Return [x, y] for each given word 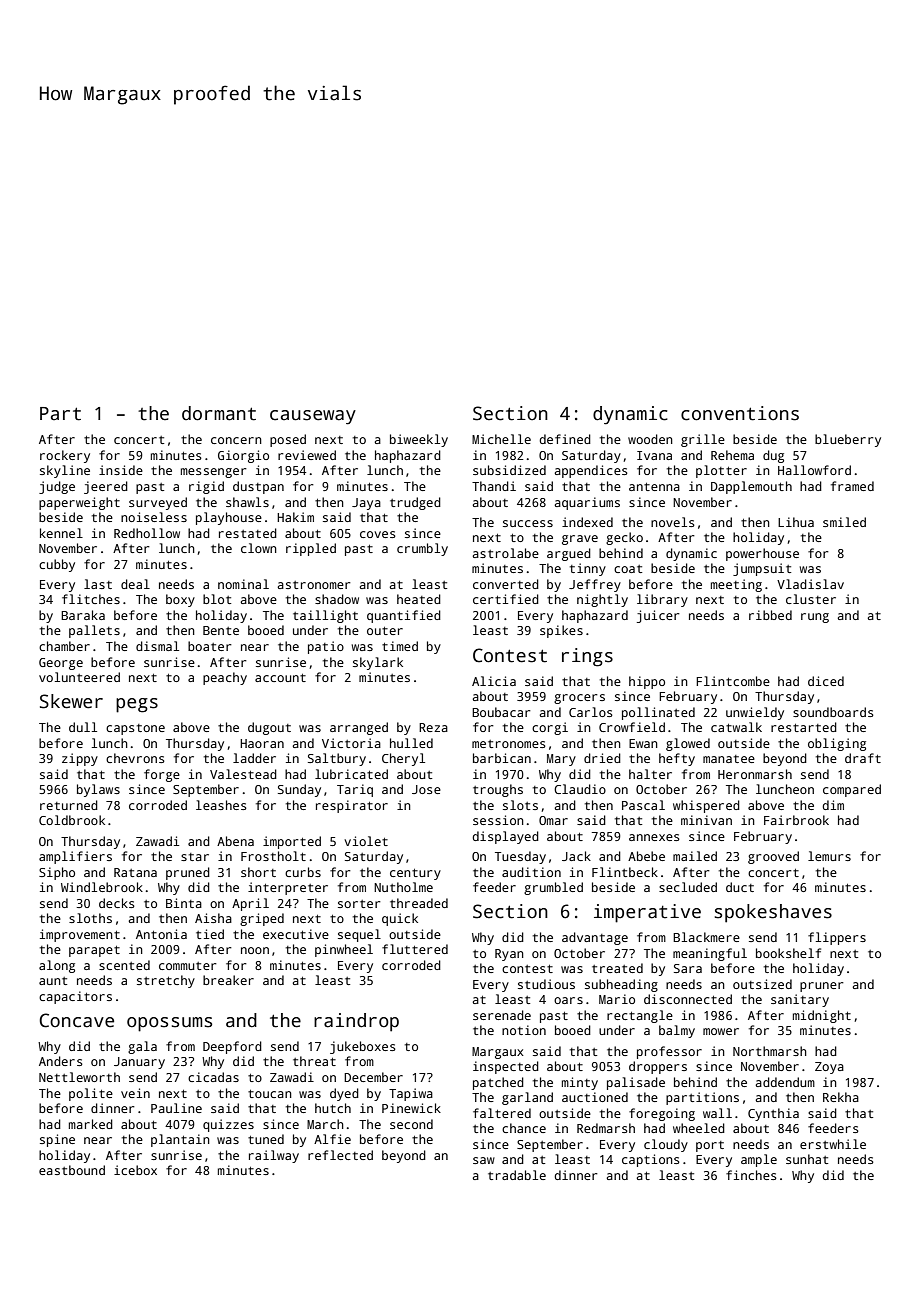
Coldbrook [72, 820]
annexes [654, 837]
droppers [658, 1067]
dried [602, 758]
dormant [219, 413]
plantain [180, 1140]
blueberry [848, 440]
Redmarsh [606, 1128]
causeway [313, 417]
